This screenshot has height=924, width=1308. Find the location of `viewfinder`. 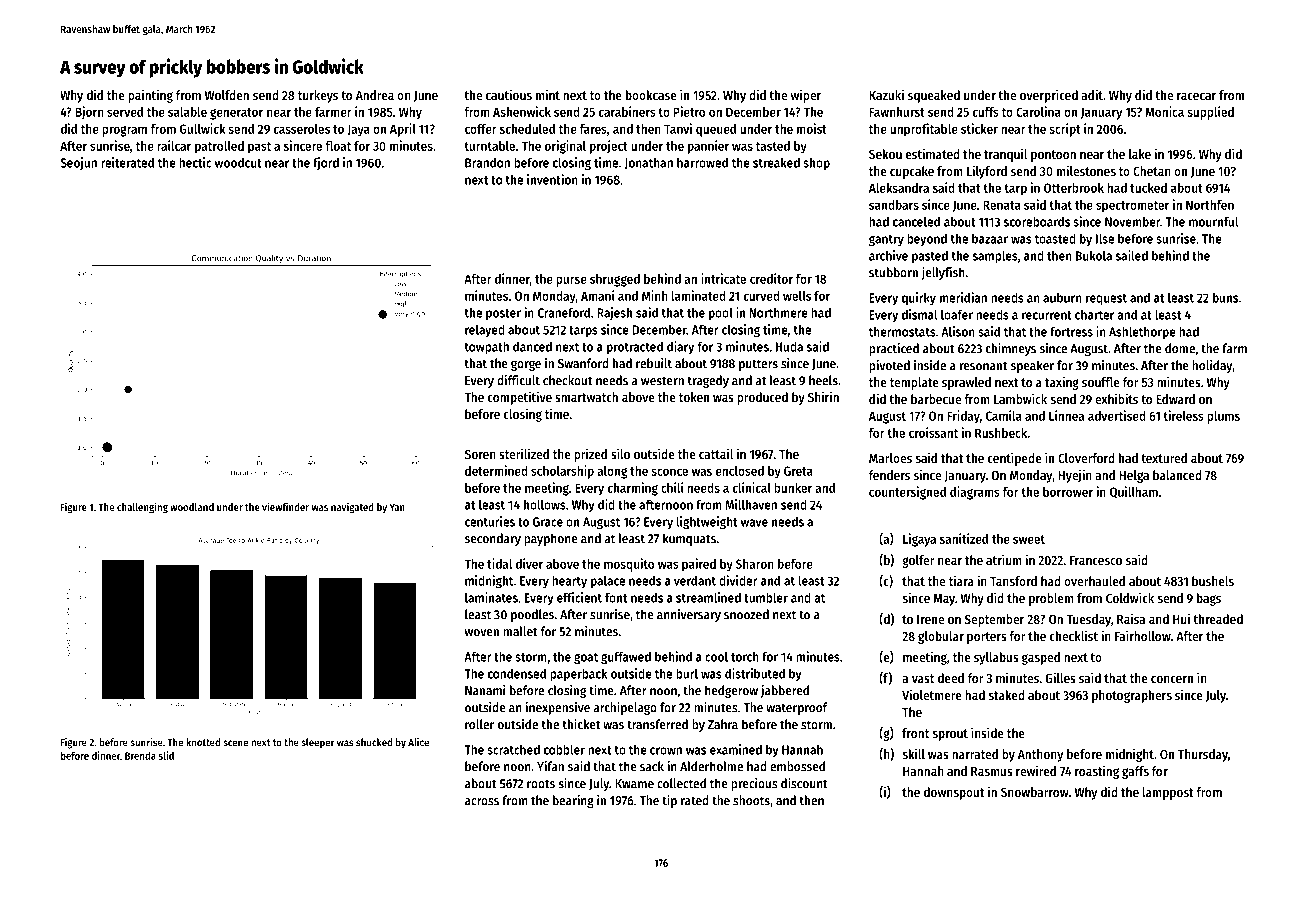

viewfinder is located at coordinates (285, 506).
